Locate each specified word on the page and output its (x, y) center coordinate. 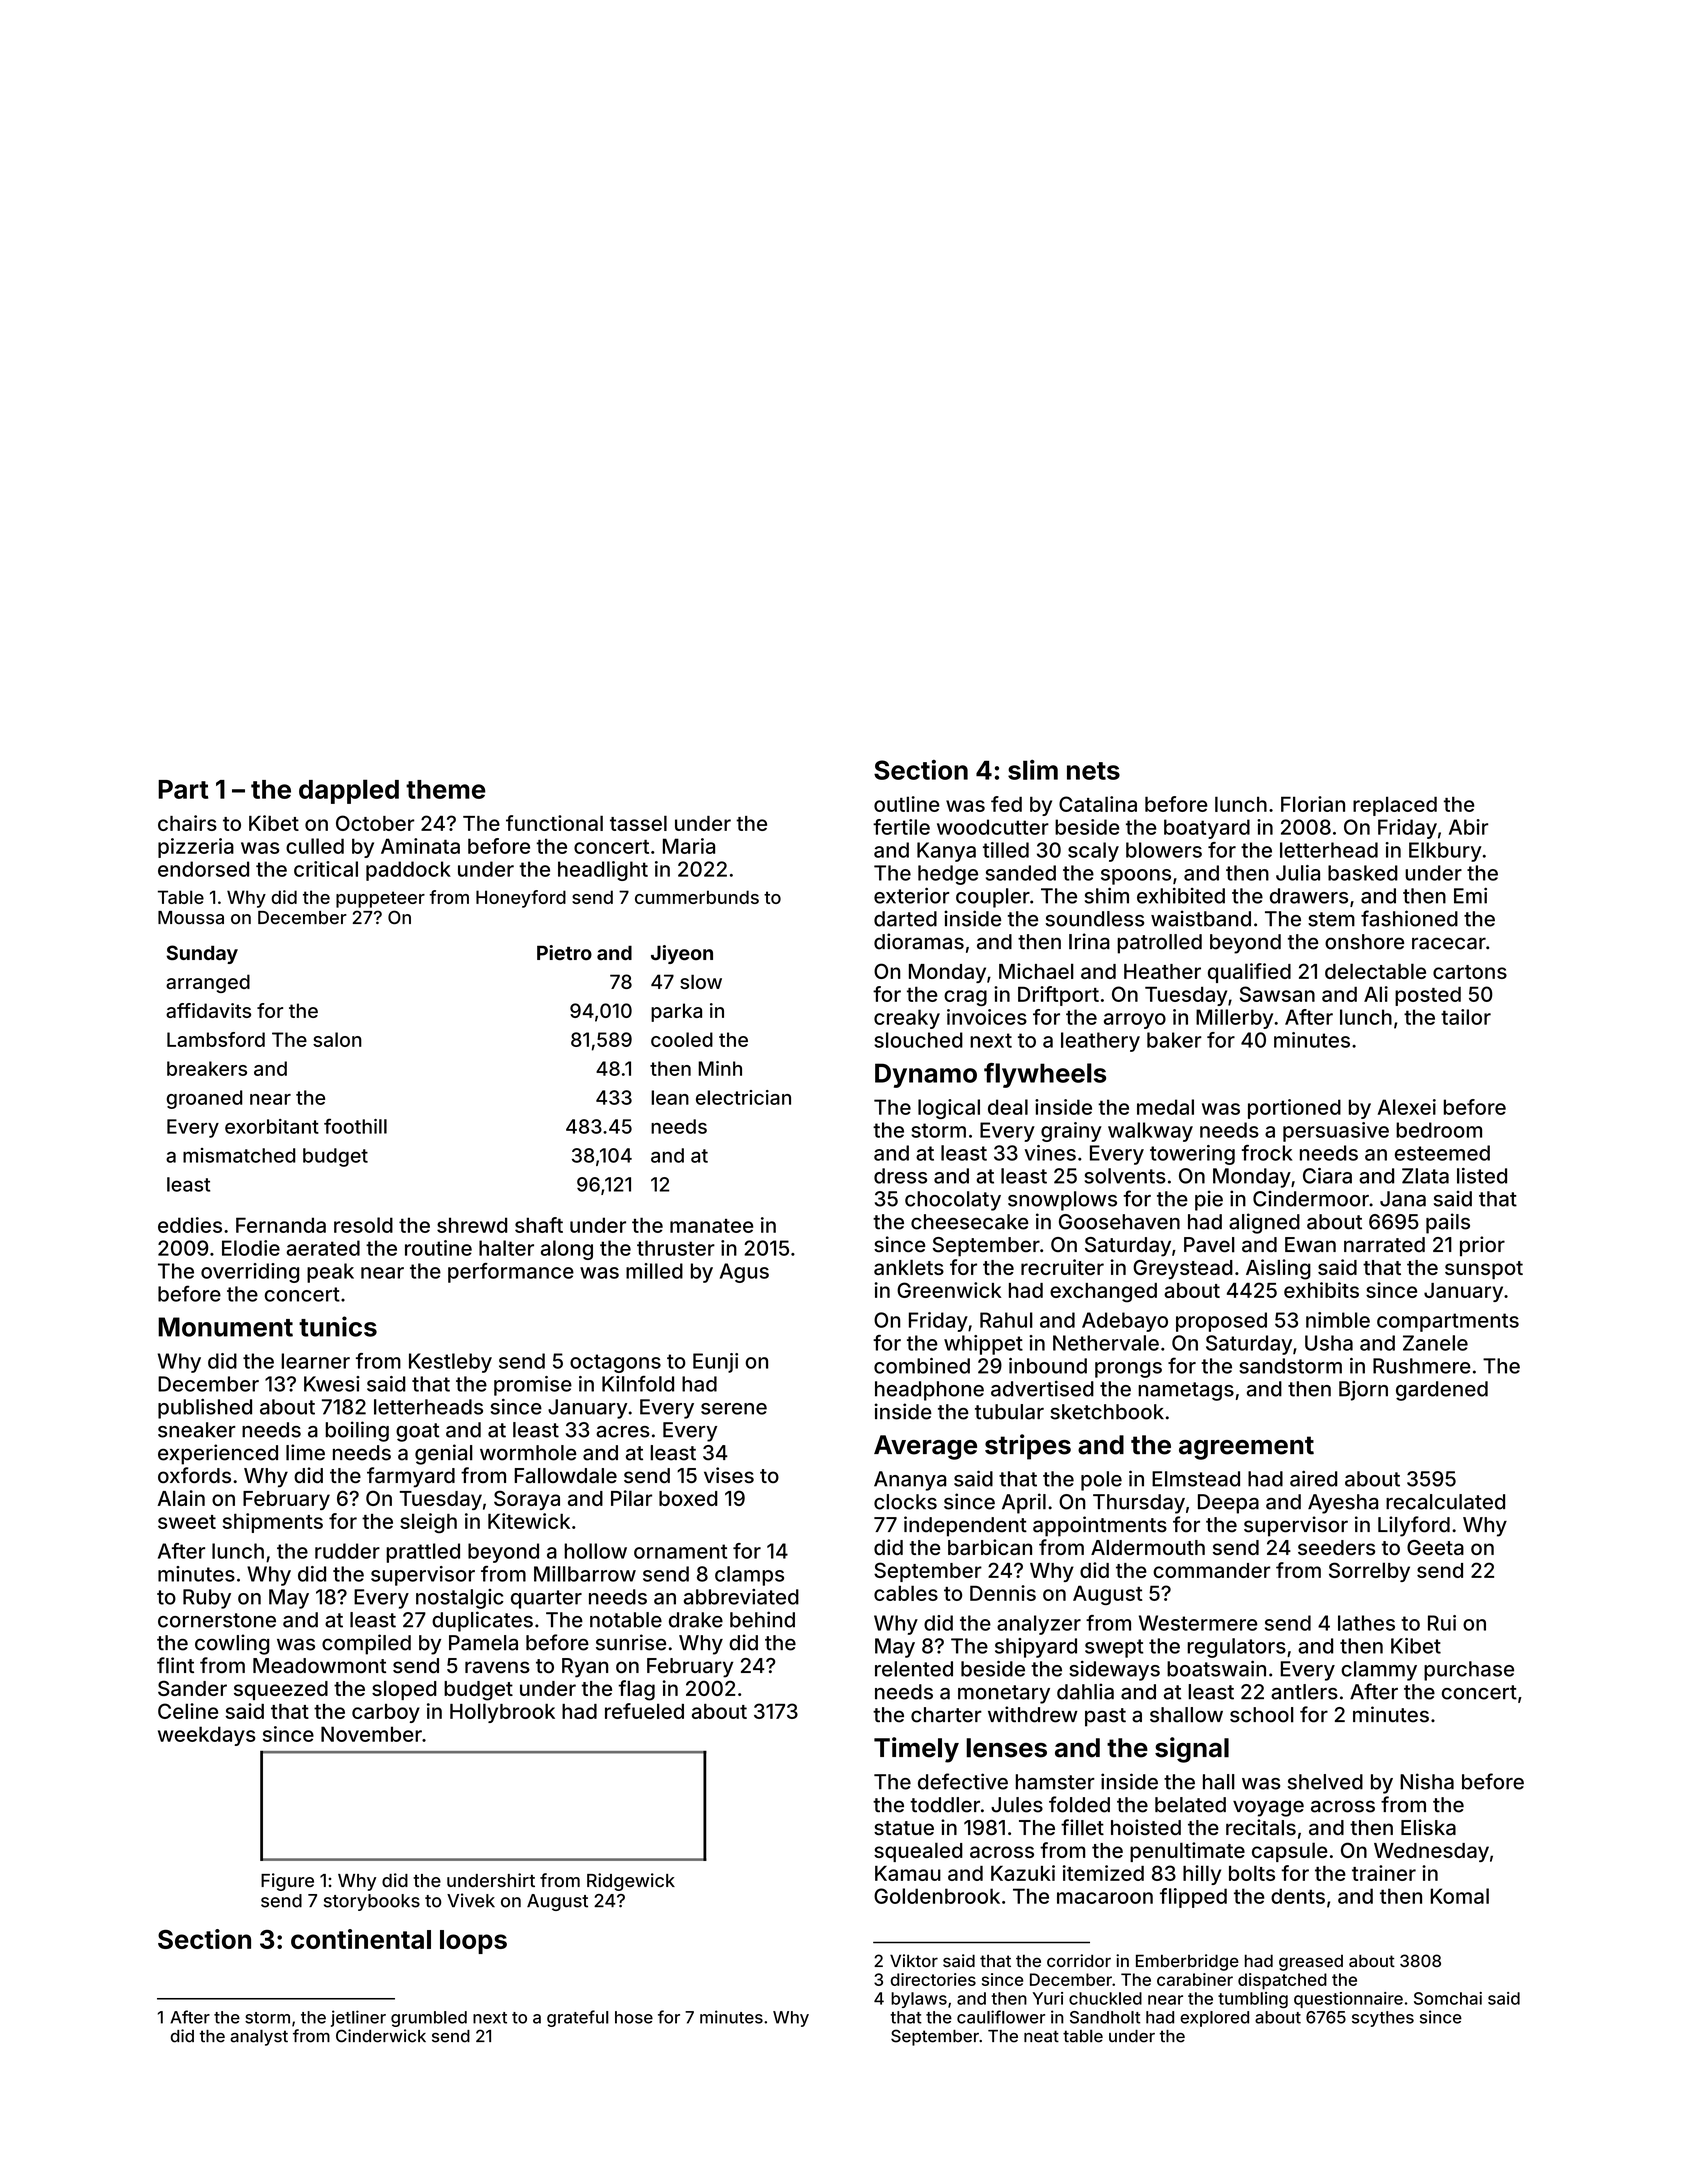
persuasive (1336, 1132)
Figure (287, 1882)
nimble (1338, 1320)
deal (1008, 1107)
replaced (1395, 806)
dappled (349, 791)
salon (337, 1039)
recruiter (1062, 1267)
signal (1192, 1750)
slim (1033, 770)
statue (904, 1828)
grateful (578, 2018)
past (1105, 1717)
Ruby (207, 1599)
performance (511, 1273)
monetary (1004, 1694)
